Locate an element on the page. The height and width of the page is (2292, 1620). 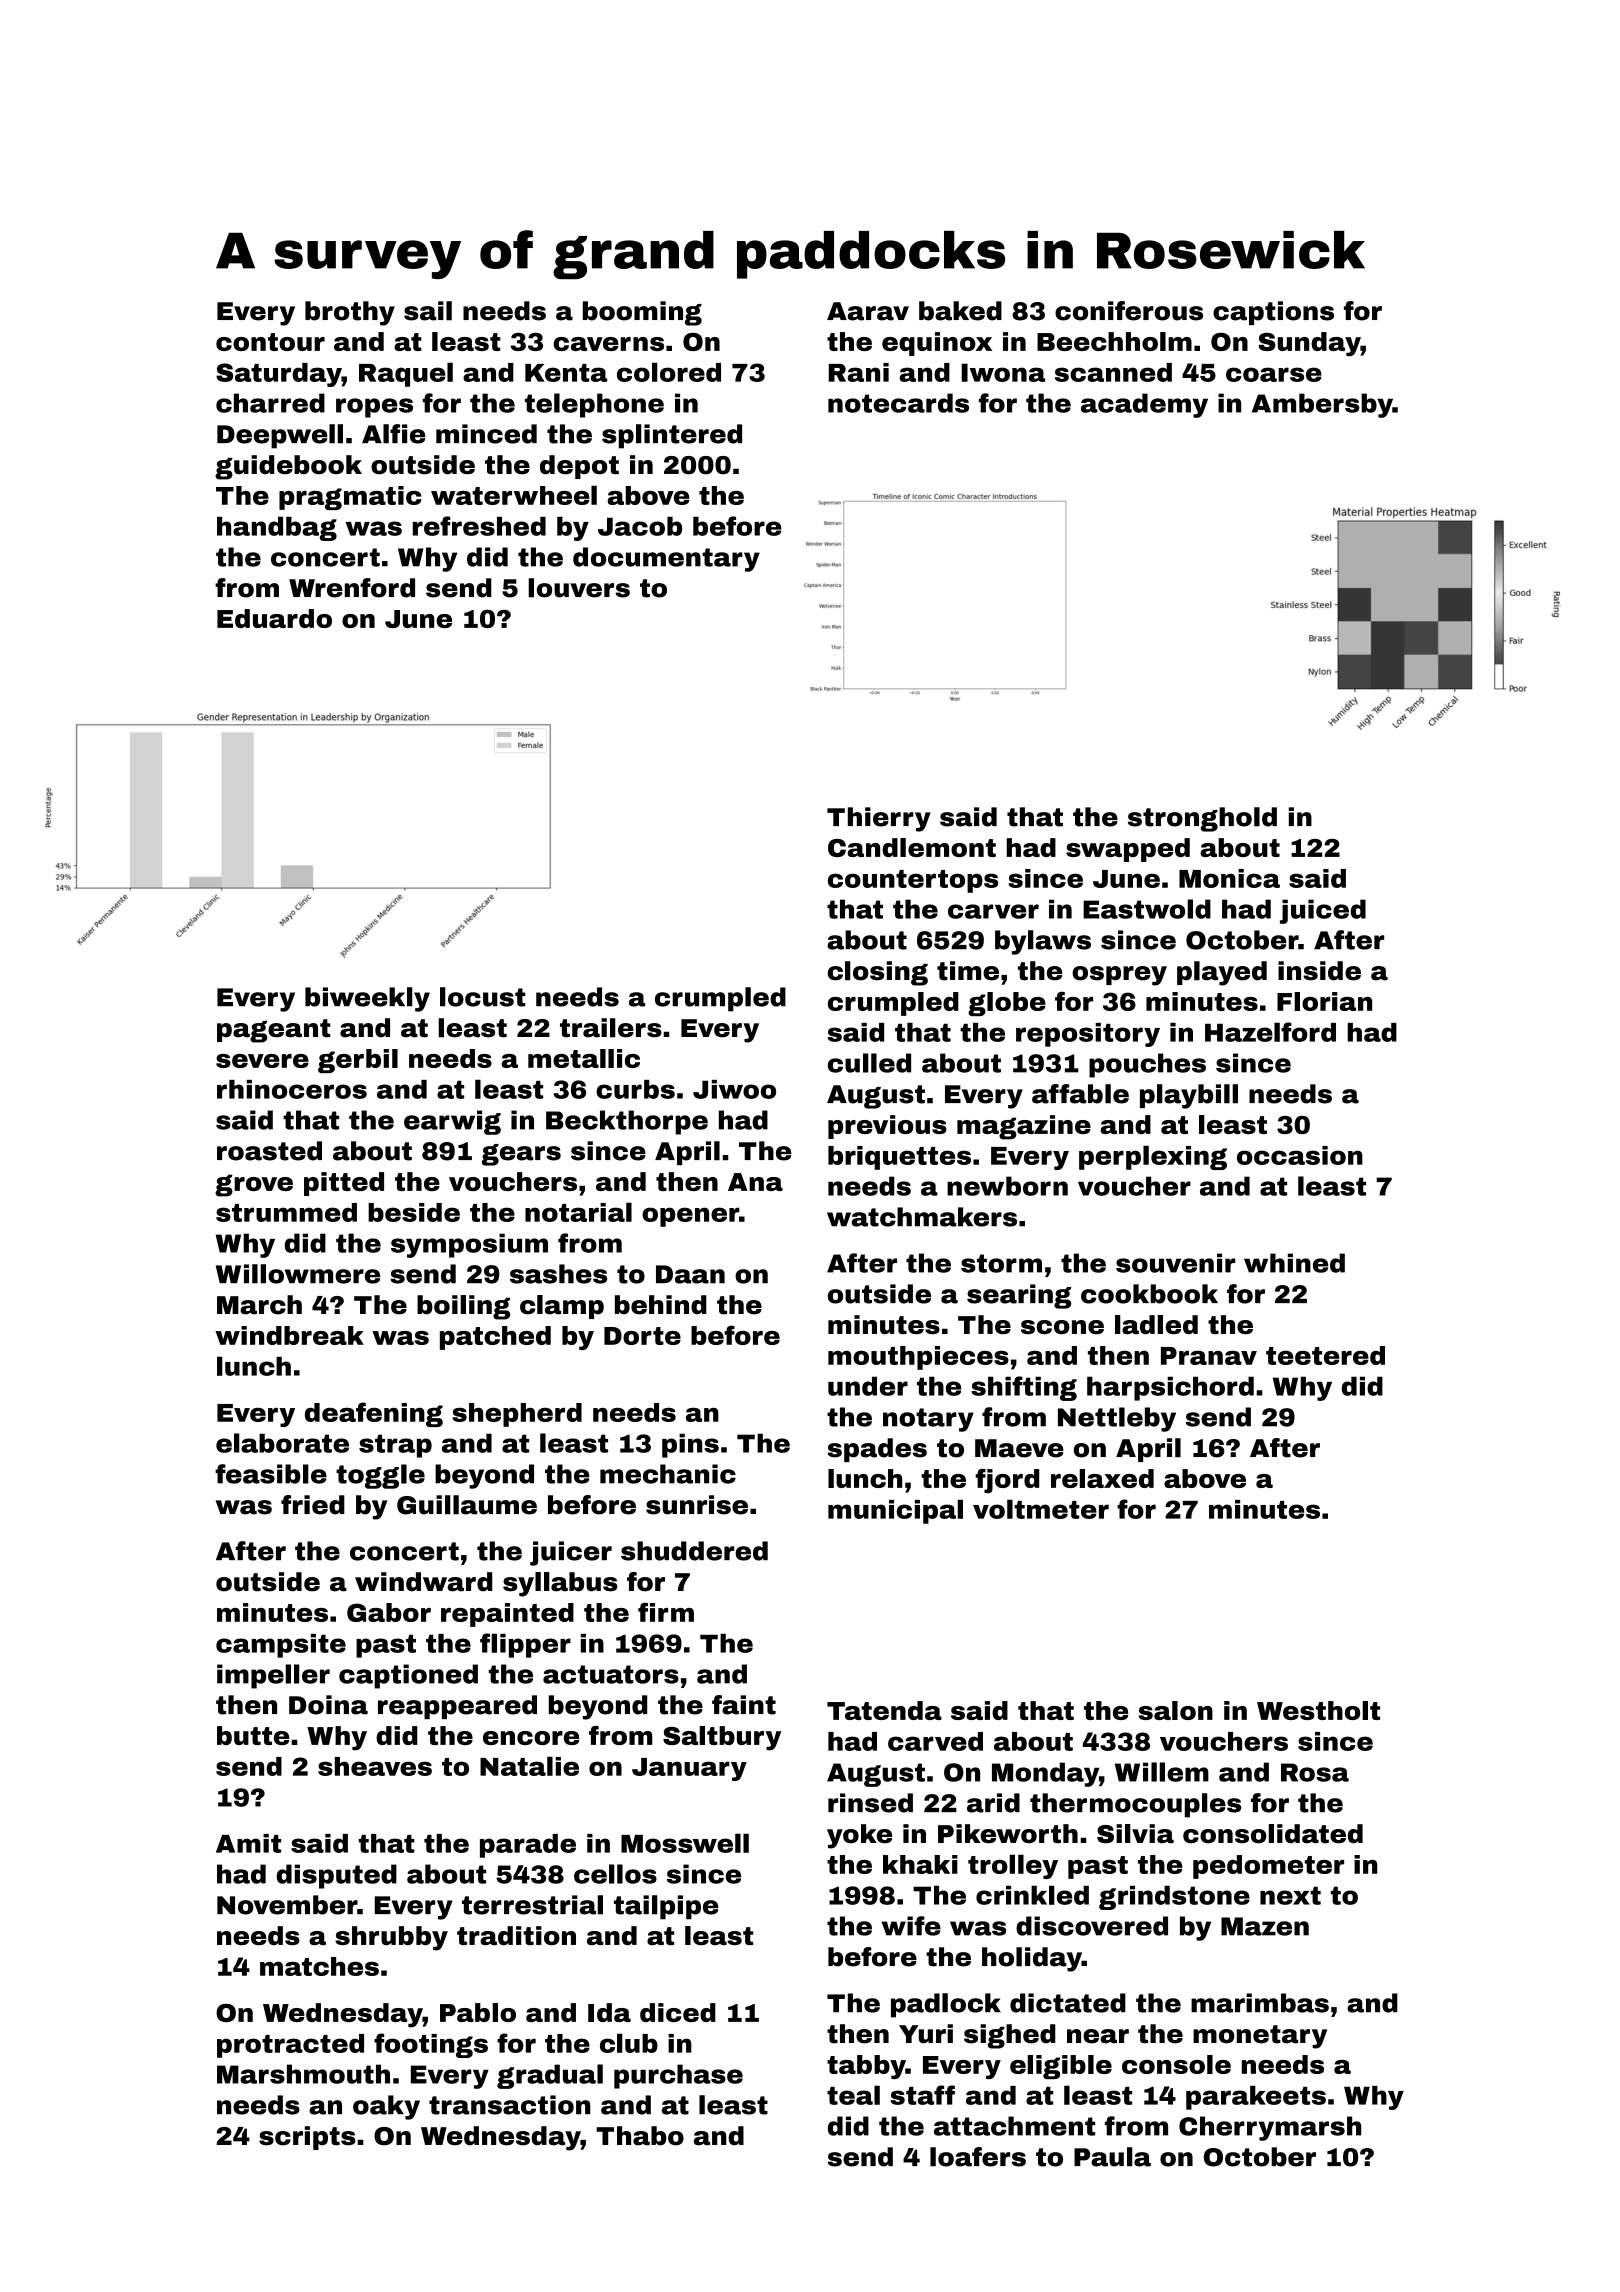
Thierry is located at coordinates (879, 819).
